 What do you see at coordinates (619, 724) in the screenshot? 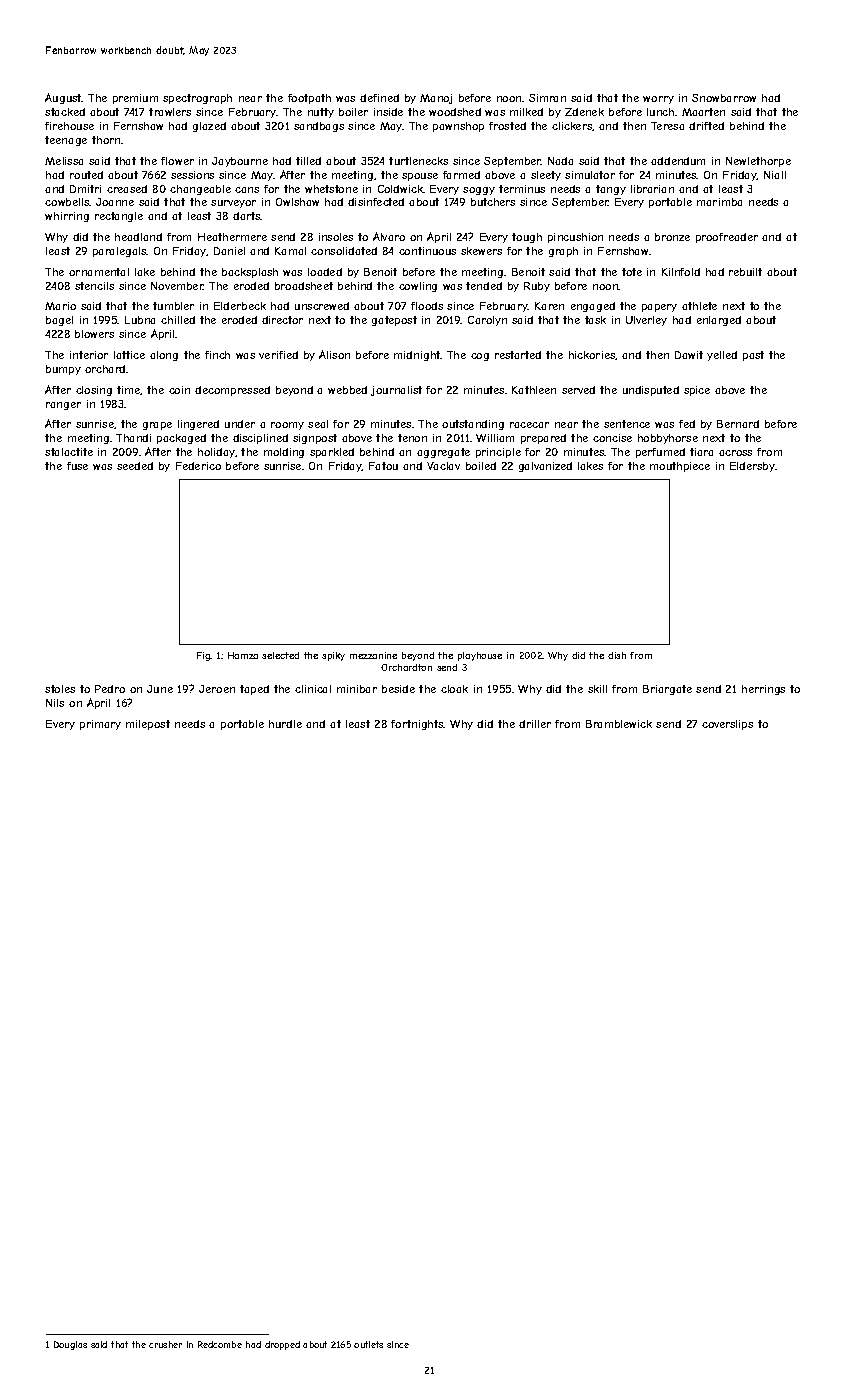
I see `Bramblewick` at bounding box center [619, 724].
